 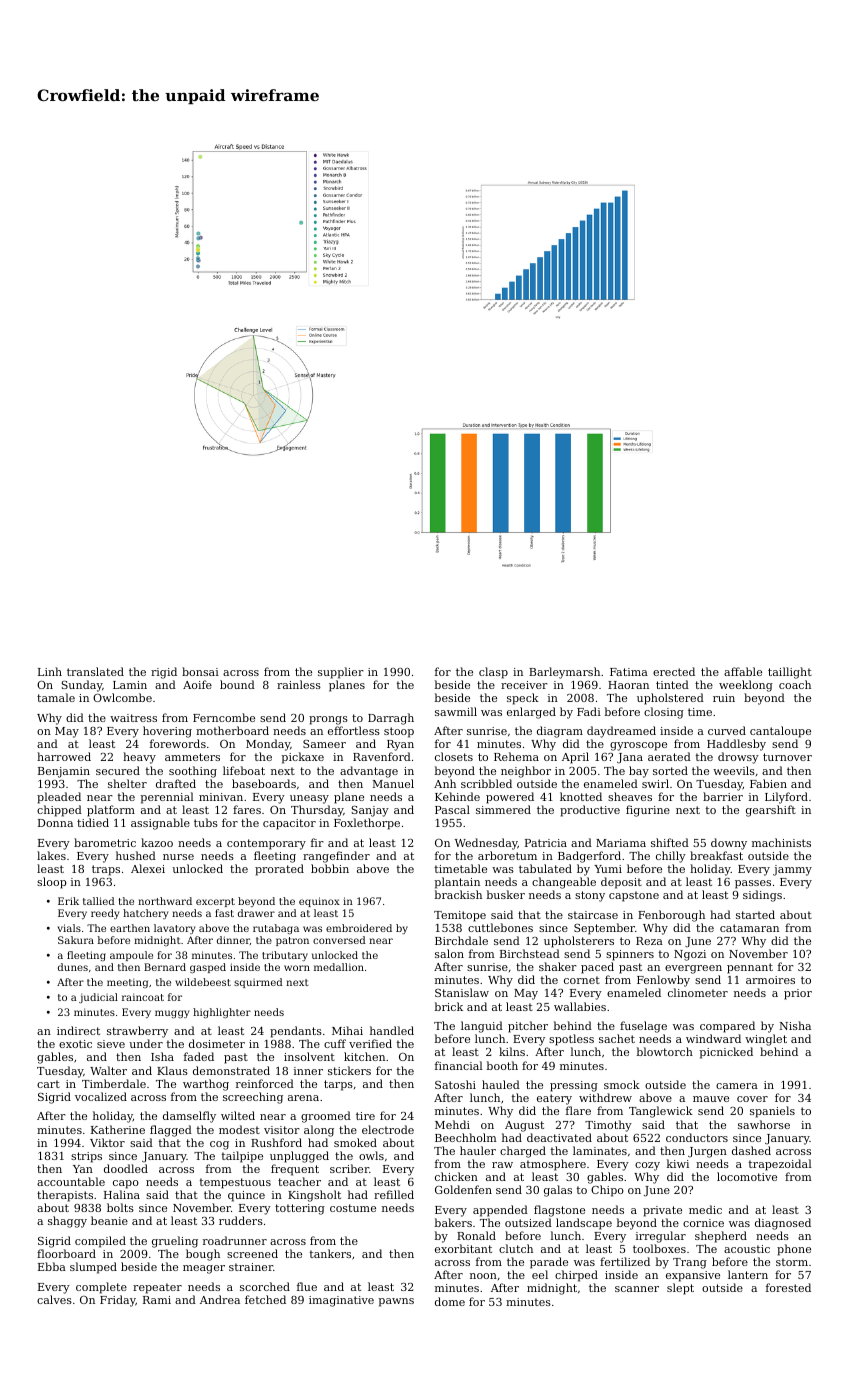 What do you see at coordinates (341, 1301) in the screenshot?
I see `imaginative` at bounding box center [341, 1301].
